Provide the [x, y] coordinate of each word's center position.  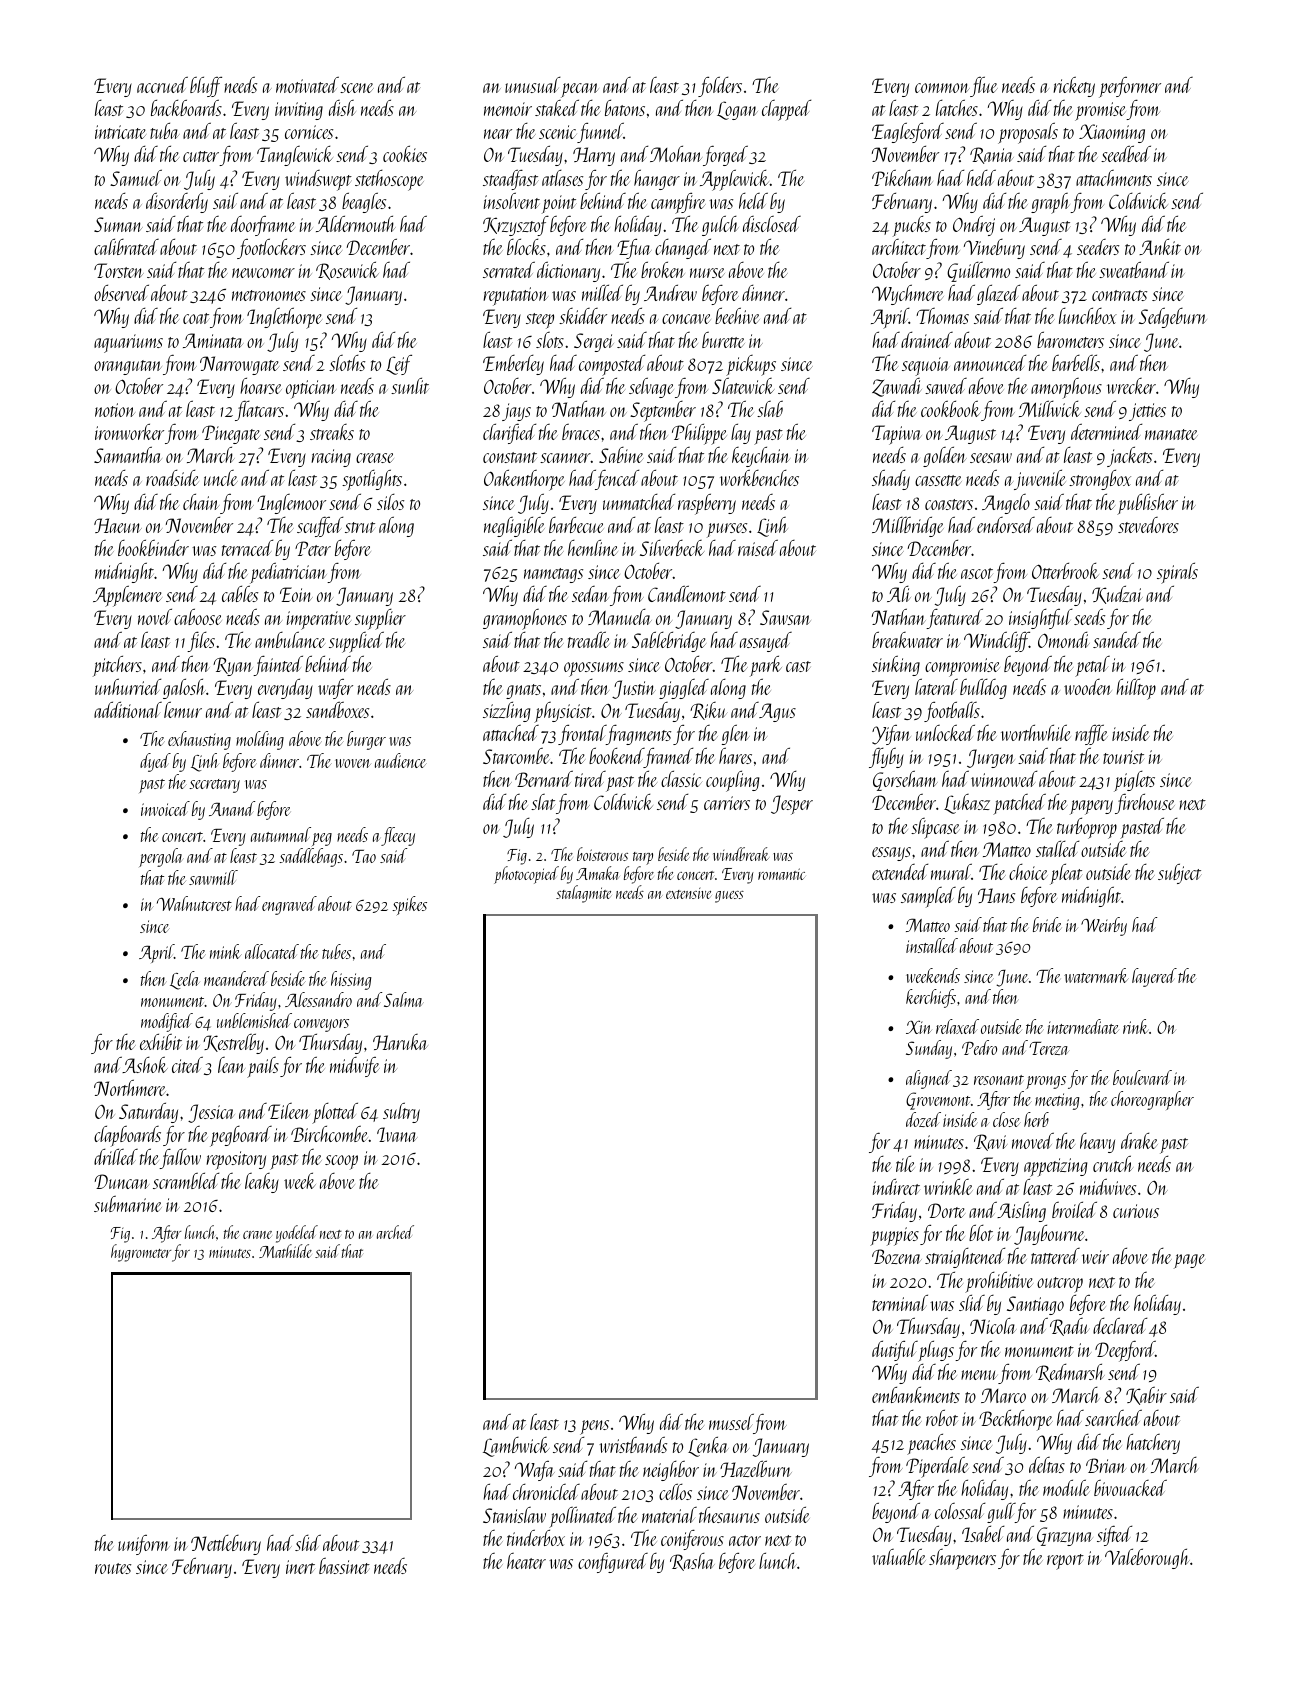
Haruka [400, 1042]
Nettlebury [226, 1545]
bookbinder [153, 547]
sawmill [213, 877]
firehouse [1145, 804]
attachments [1114, 178]
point [559, 204]
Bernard [544, 779]
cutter [201, 156]
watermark [1096, 975]
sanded [1117, 640]
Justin [634, 689]
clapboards [127, 1137]
